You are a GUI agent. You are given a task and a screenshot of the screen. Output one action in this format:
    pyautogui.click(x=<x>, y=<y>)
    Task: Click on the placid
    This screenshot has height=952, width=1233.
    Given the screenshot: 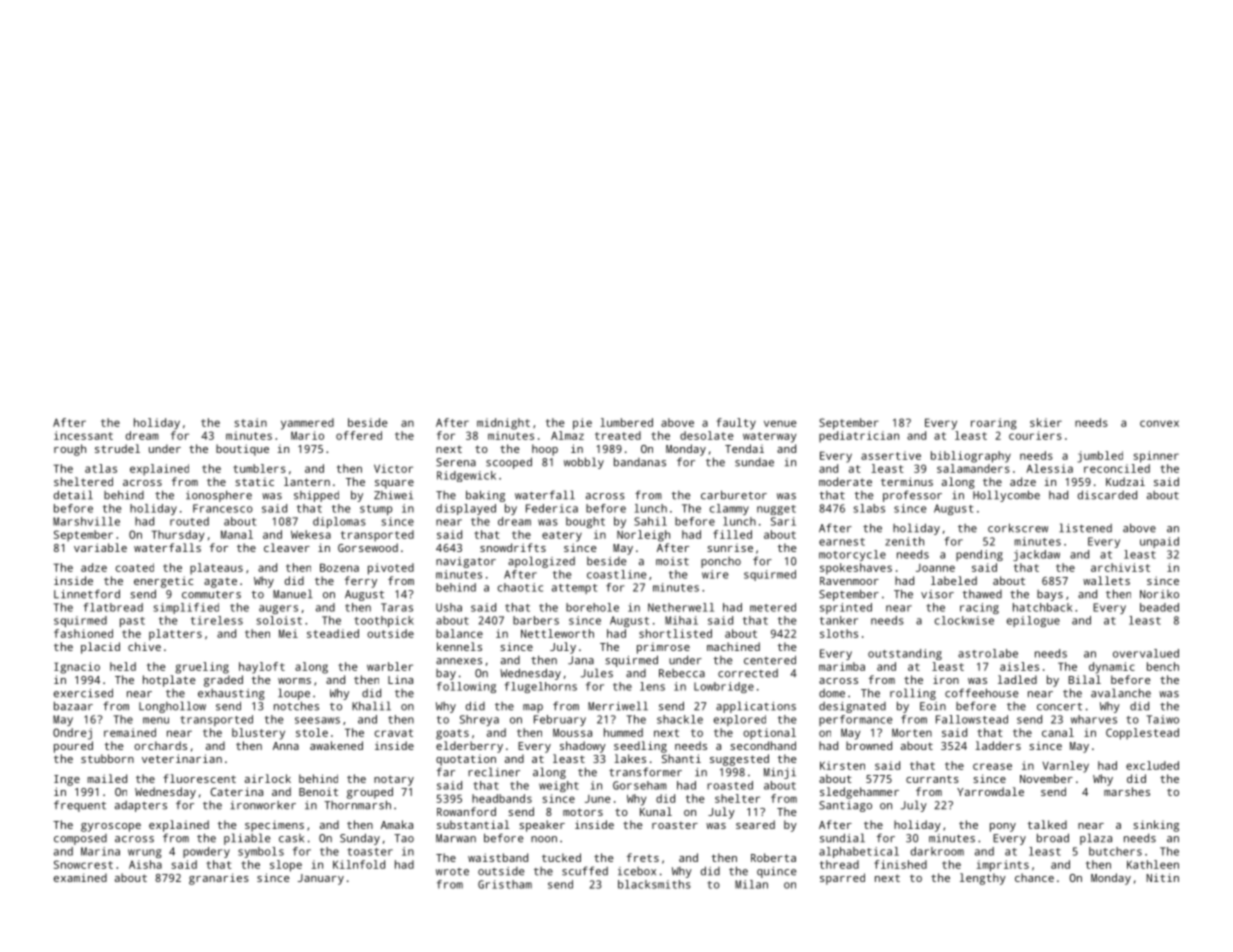 What is the action you would take?
    pyautogui.click(x=100, y=648)
